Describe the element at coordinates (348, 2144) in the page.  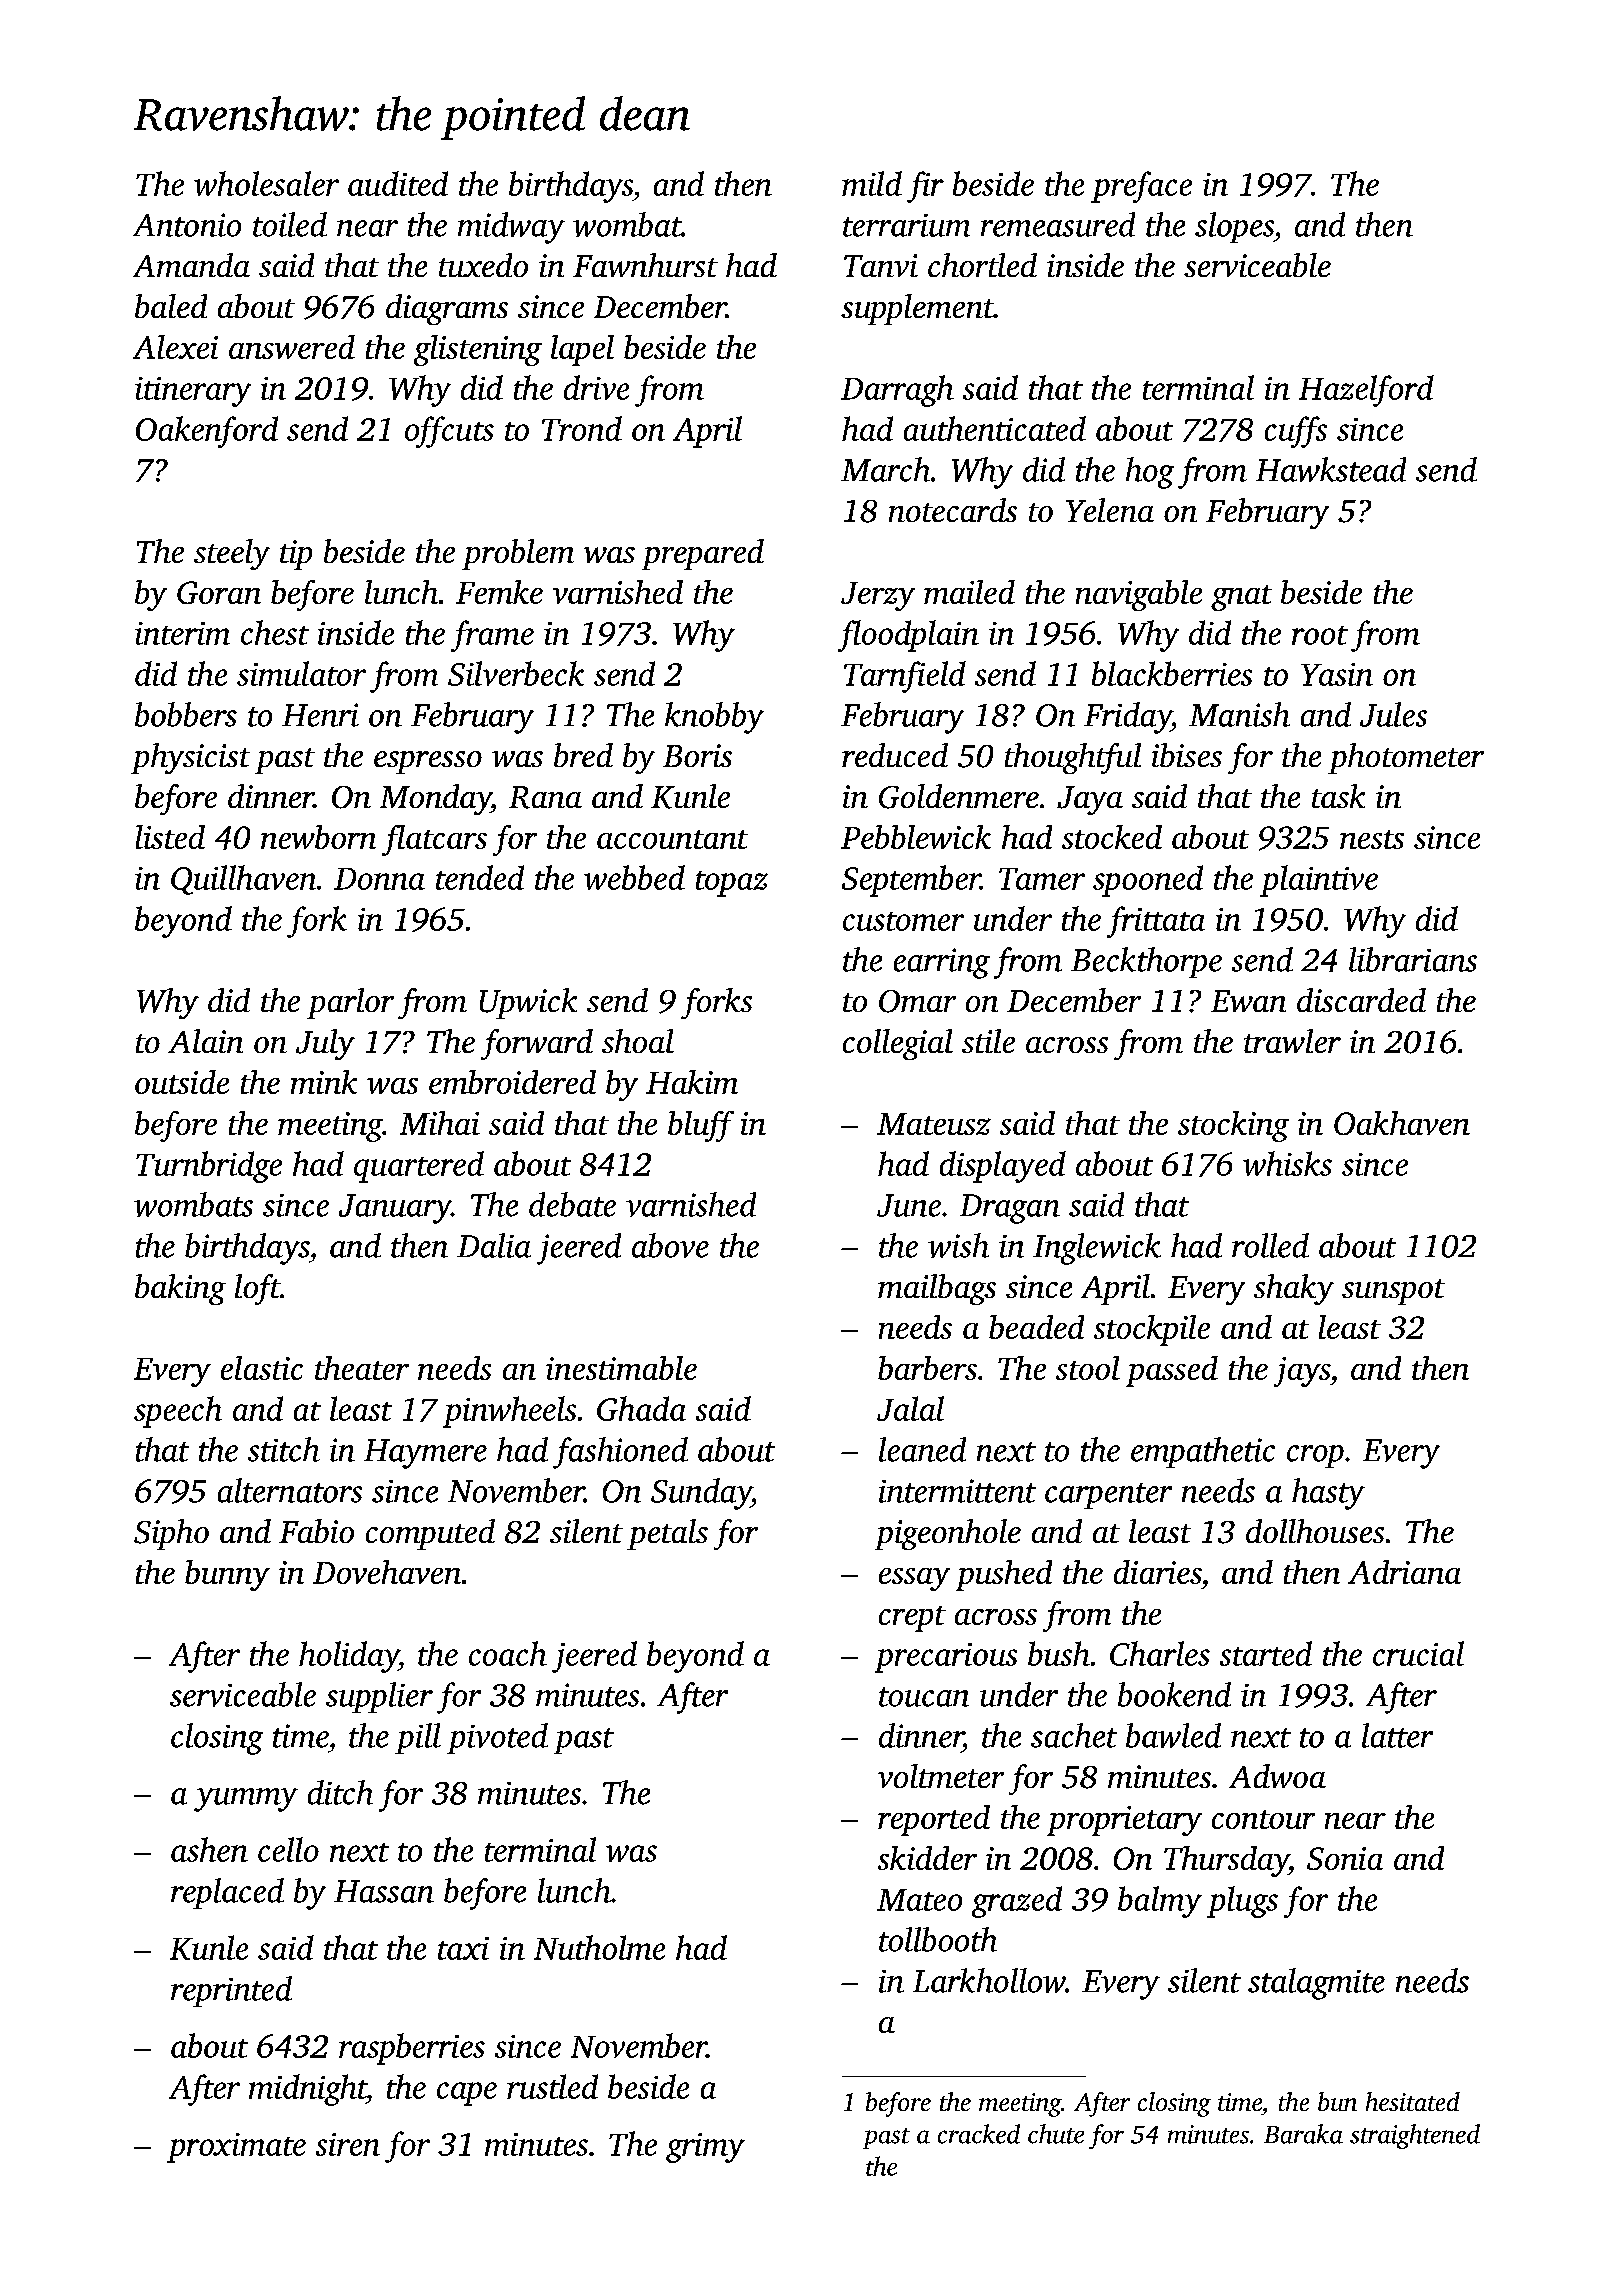
I see `siren` at that location.
